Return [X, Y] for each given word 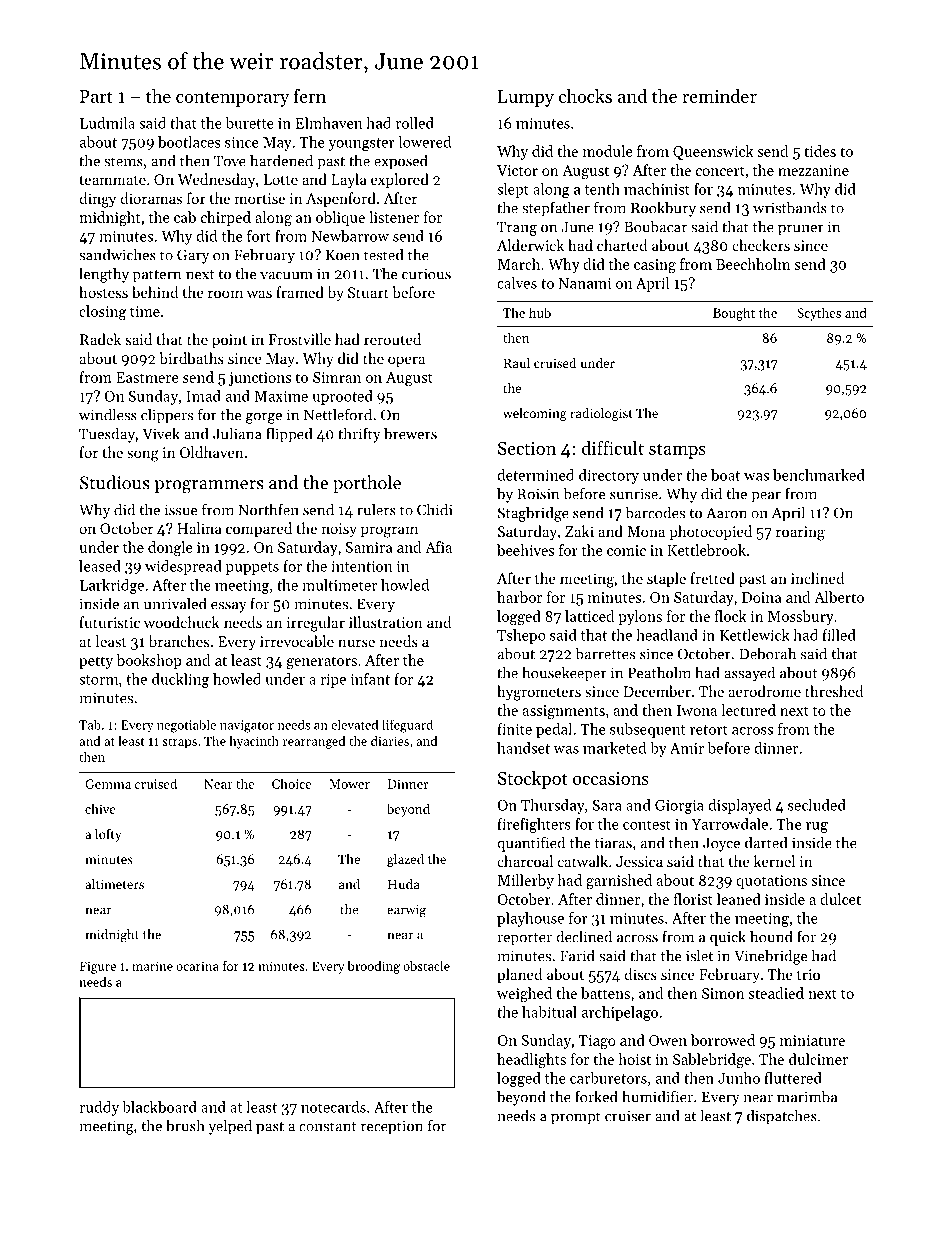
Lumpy [526, 98]
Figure [98, 967]
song [143, 456]
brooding [373, 967]
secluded [817, 805]
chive [100, 808]
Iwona [697, 710]
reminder [719, 96]
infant [370, 679]
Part [96, 96]
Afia [438, 547]
